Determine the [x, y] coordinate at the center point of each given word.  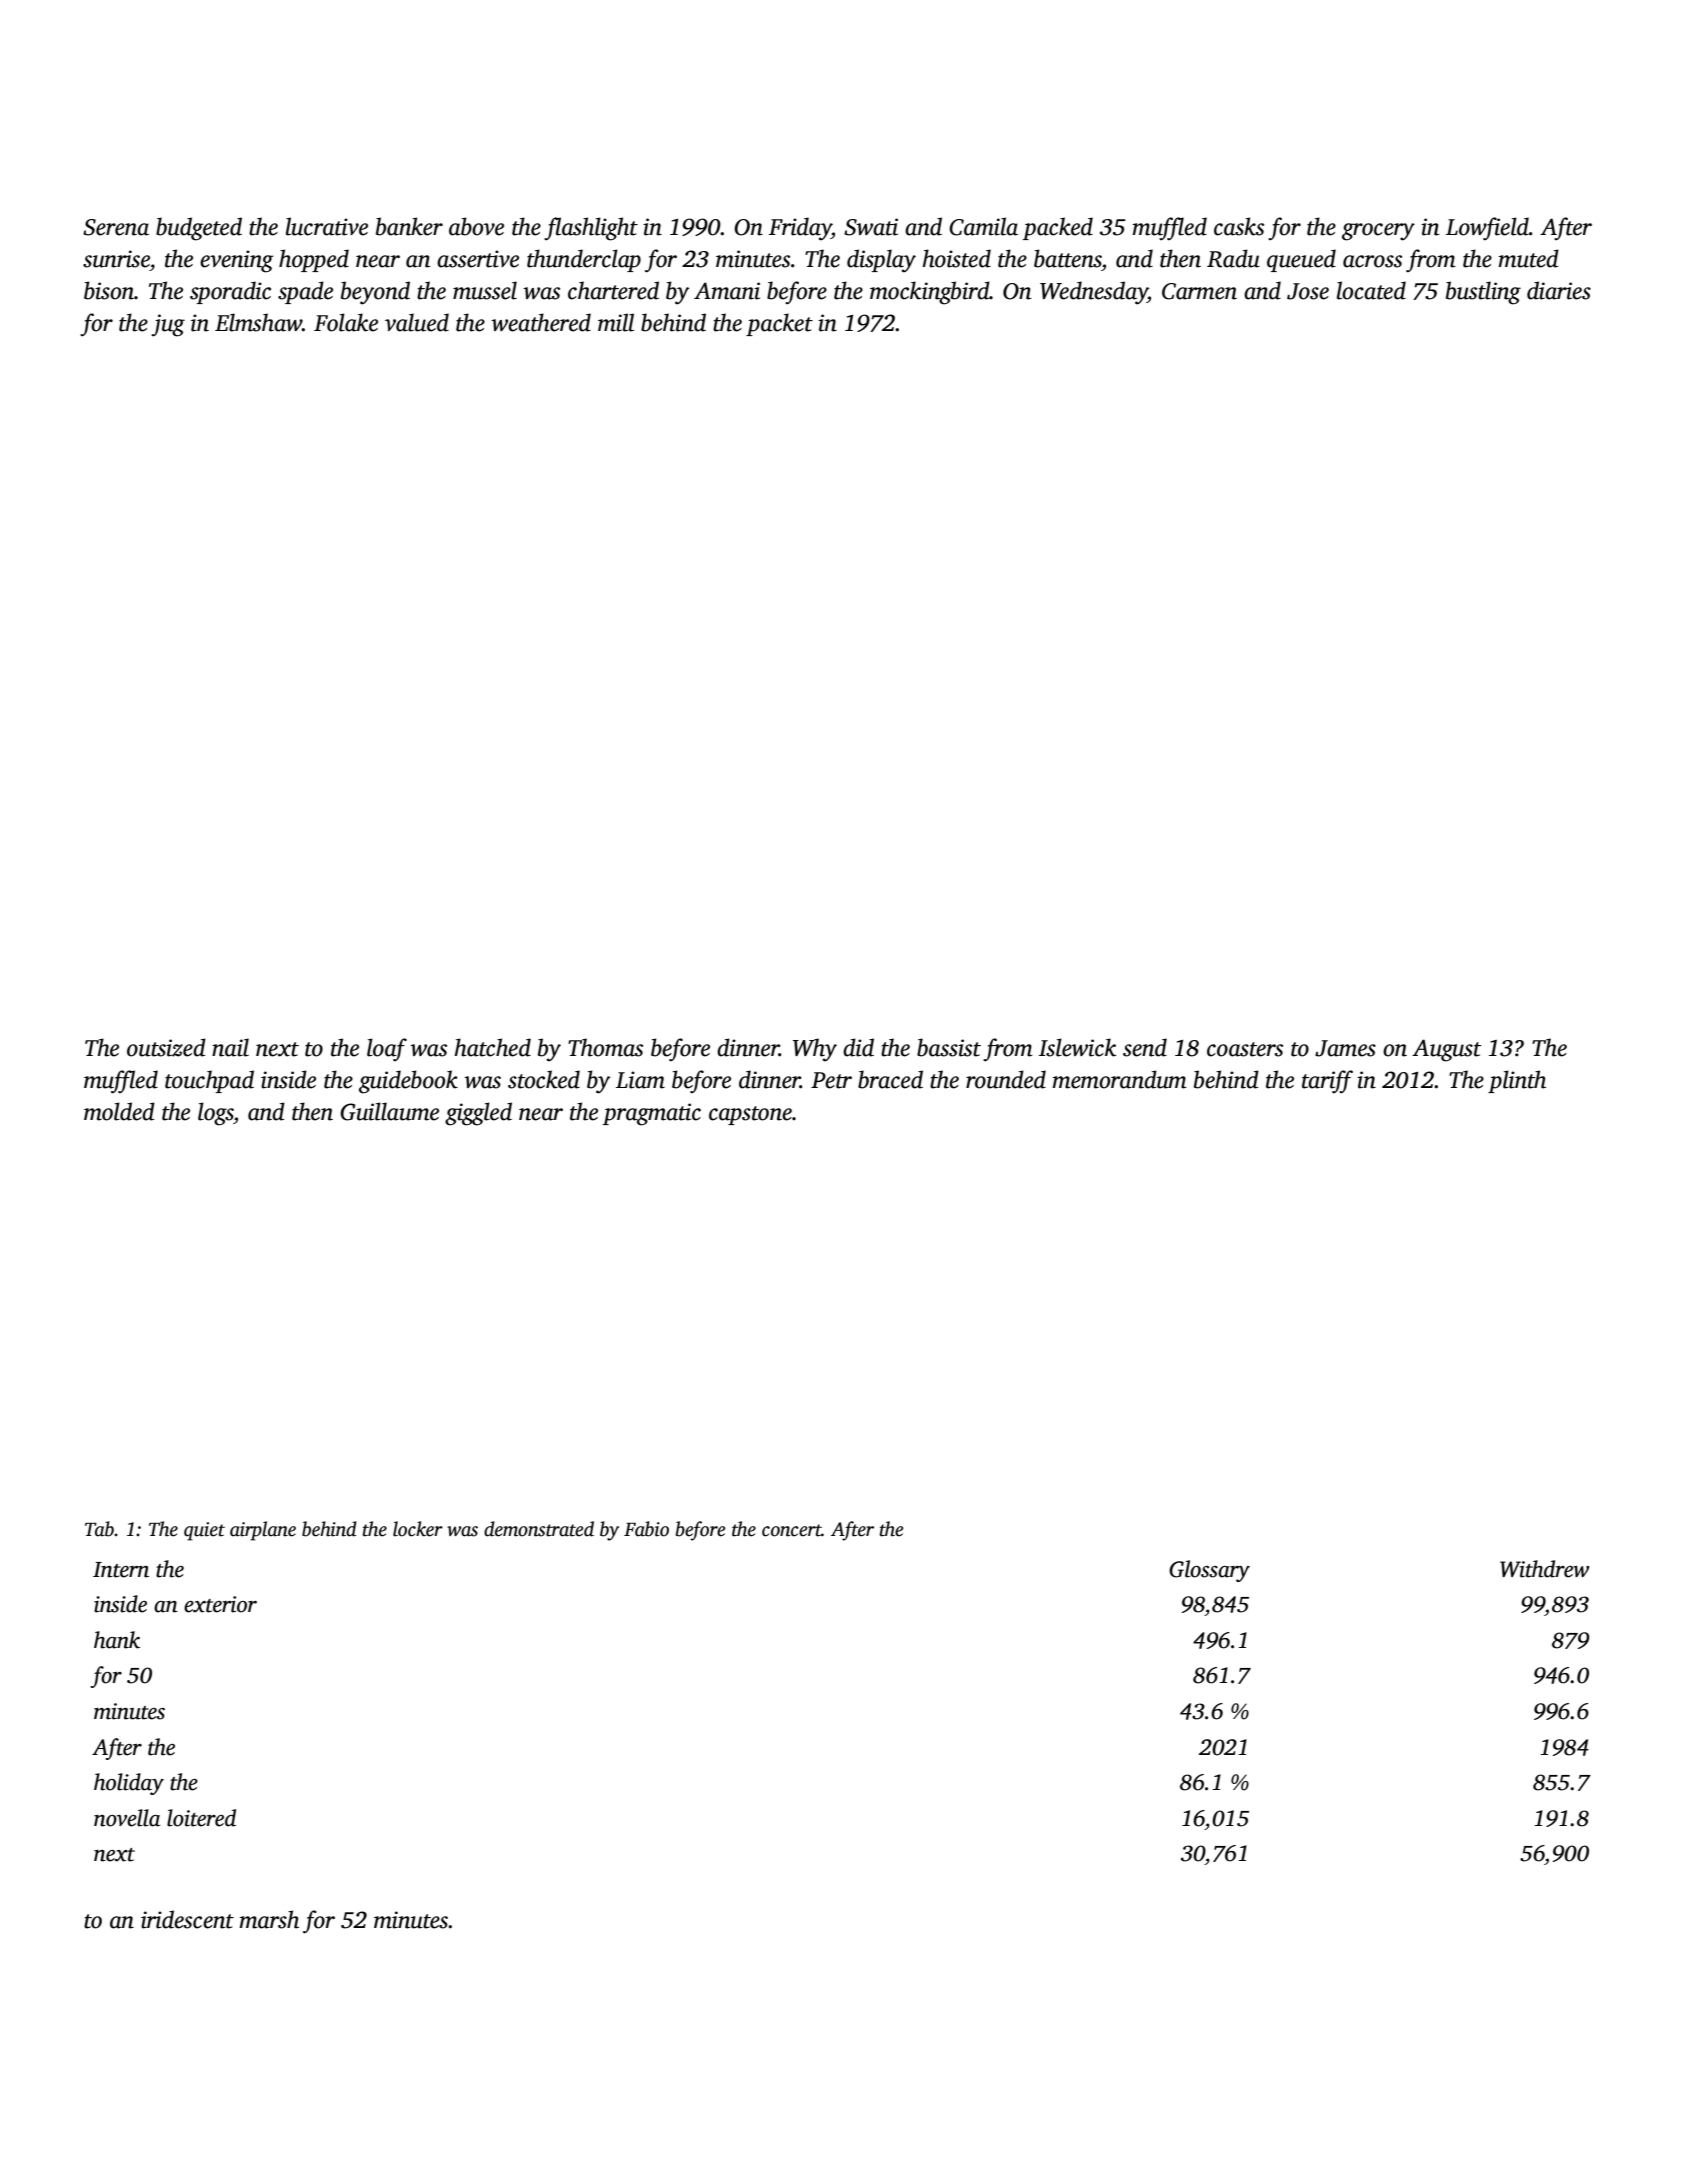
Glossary [1209, 1571]
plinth [1517, 1081]
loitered [201, 1818]
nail [230, 1047]
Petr [831, 1080]
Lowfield [1487, 229]
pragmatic [651, 1114]
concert [792, 1530]
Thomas [605, 1047]
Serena [116, 227]
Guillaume [389, 1111]
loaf [387, 1050]
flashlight [591, 229]
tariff [1327, 1082]
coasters [1245, 1049]
